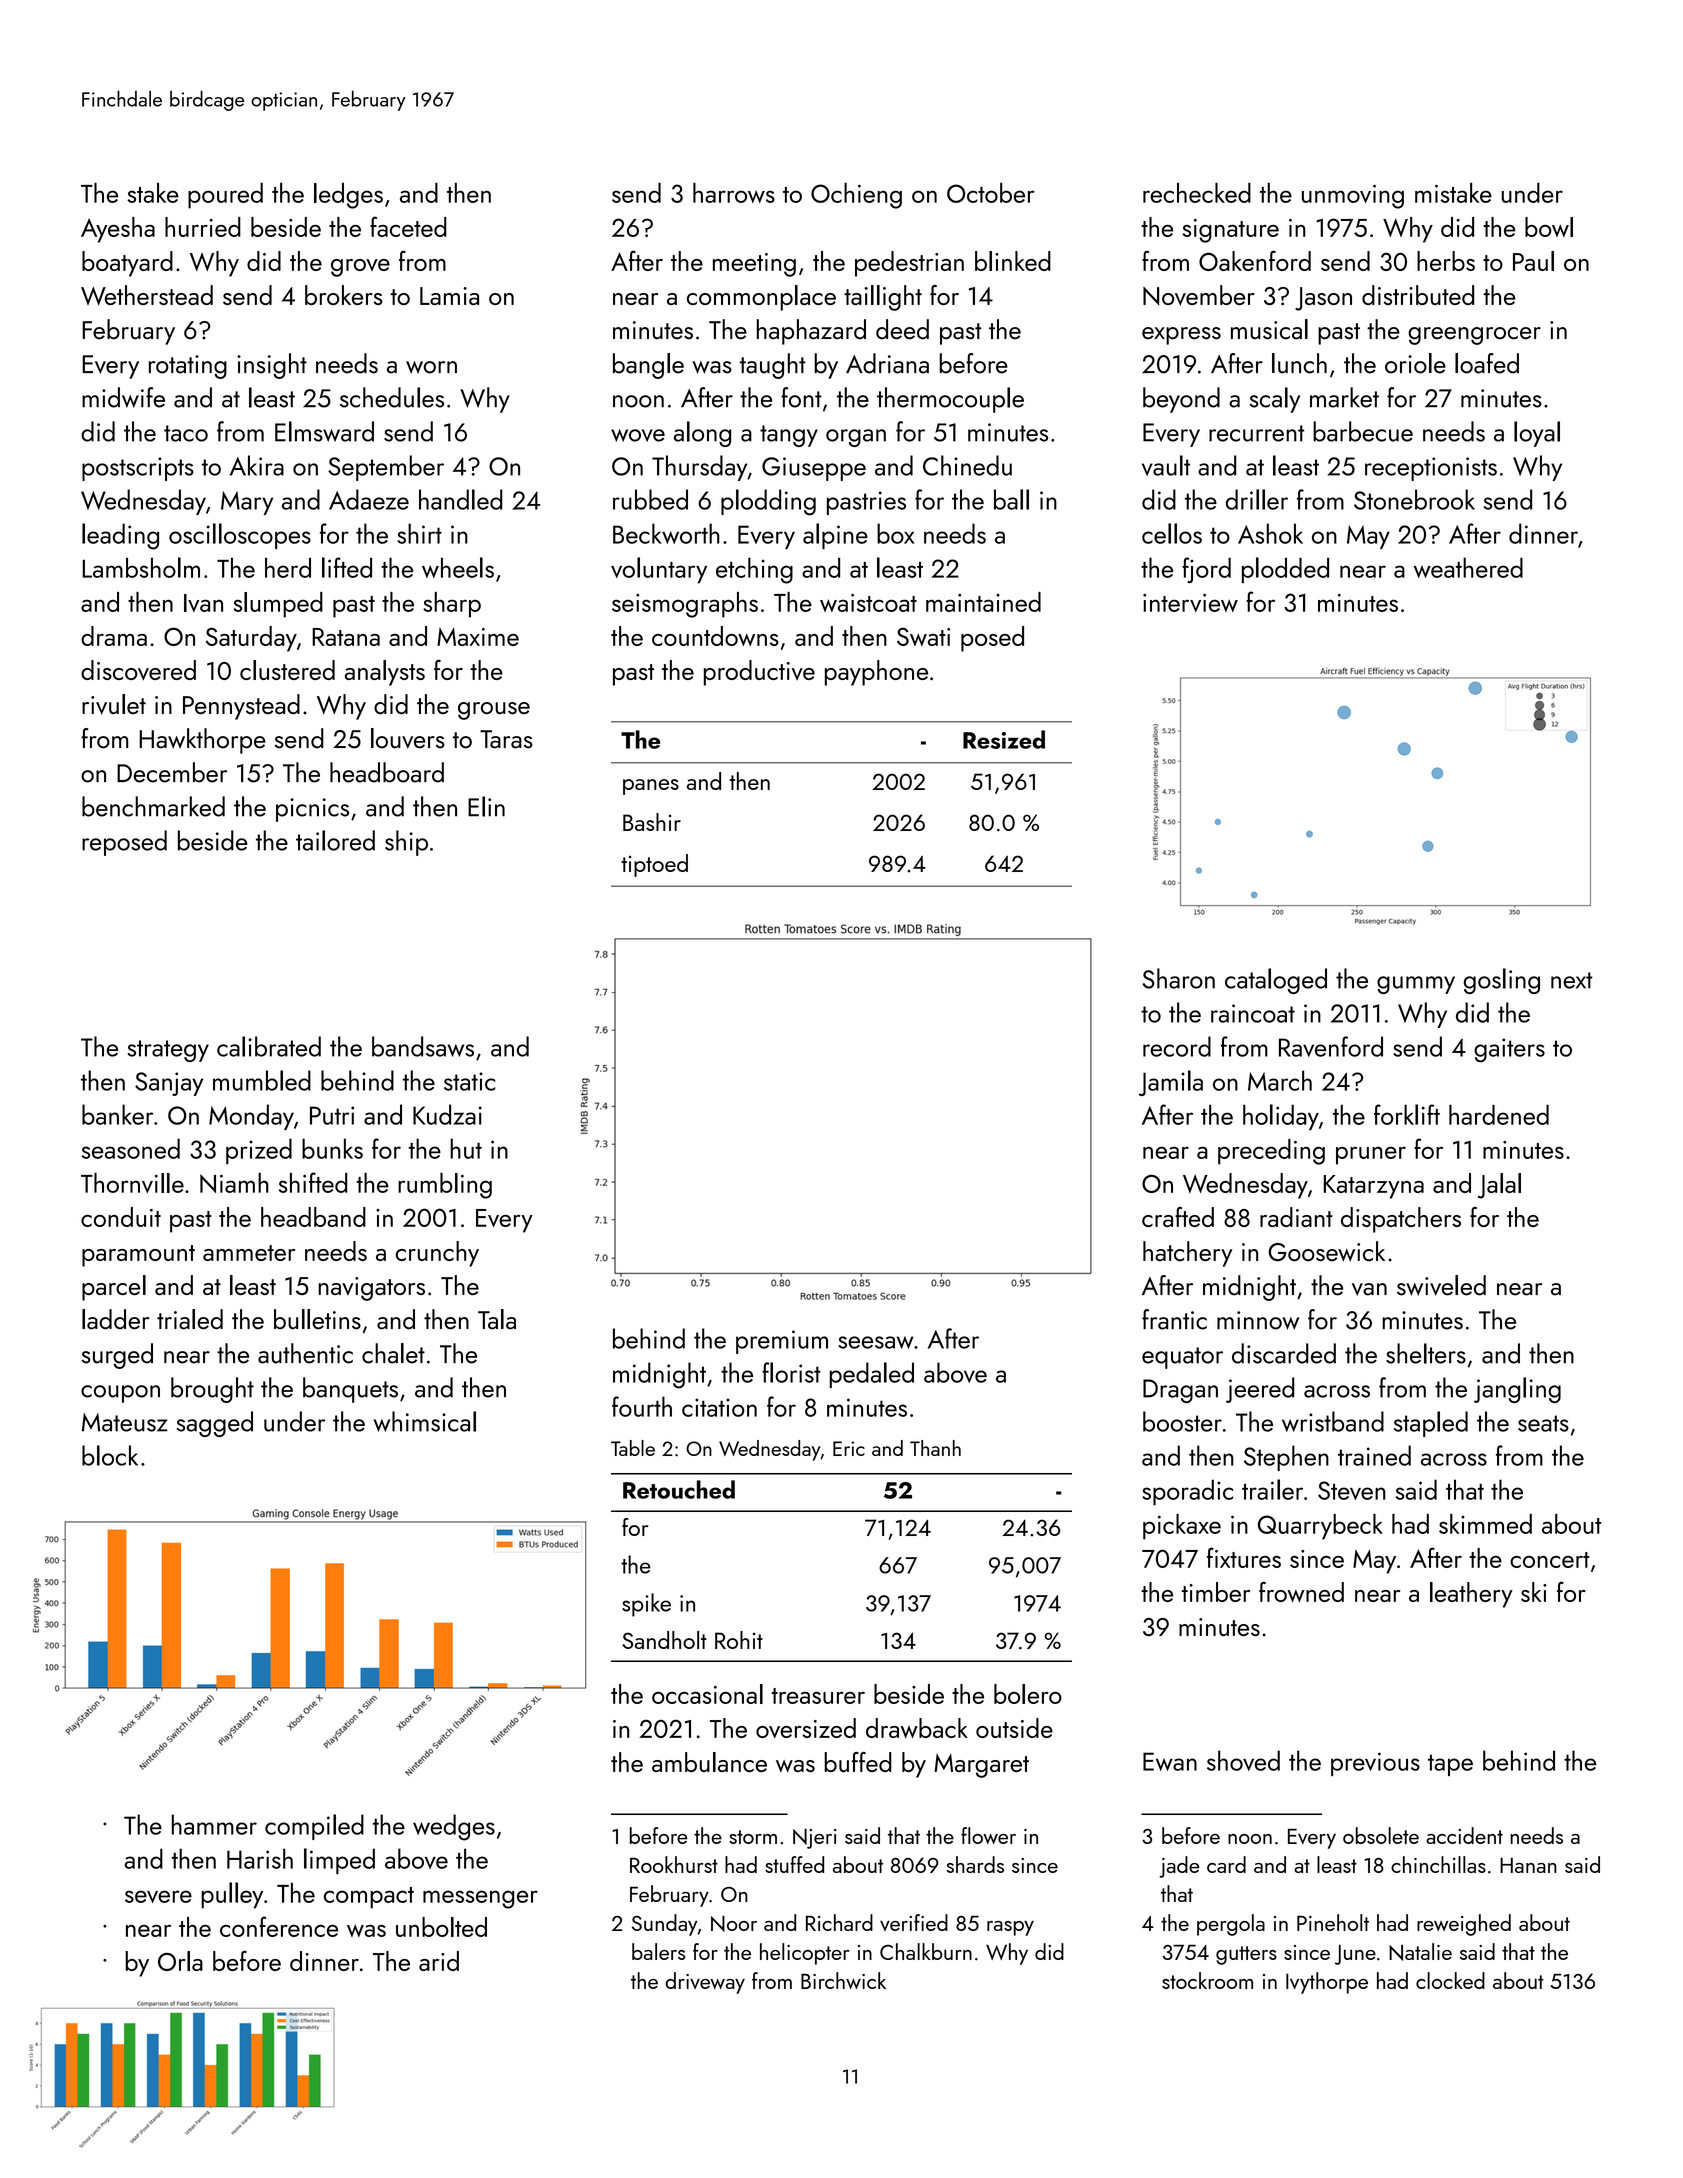  What do you see at coordinates (225, 196) in the screenshot?
I see `poured` at bounding box center [225, 196].
